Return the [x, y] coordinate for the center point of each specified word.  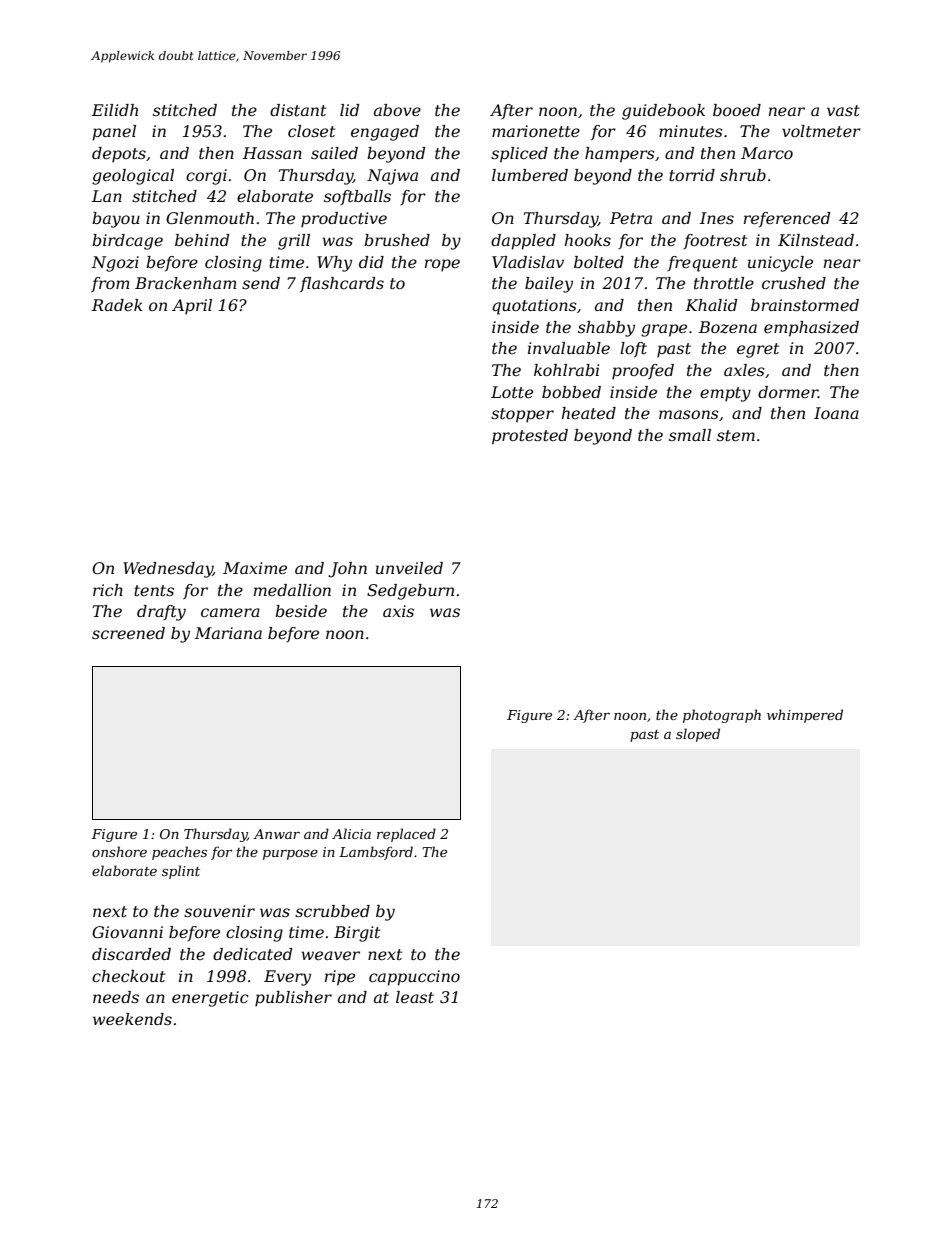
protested [530, 437]
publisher [293, 999]
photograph [722, 716]
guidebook [663, 112]
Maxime [255, 568]
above [397, 110]
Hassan [272, 153]
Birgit [357, 934]
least [415, 997]
